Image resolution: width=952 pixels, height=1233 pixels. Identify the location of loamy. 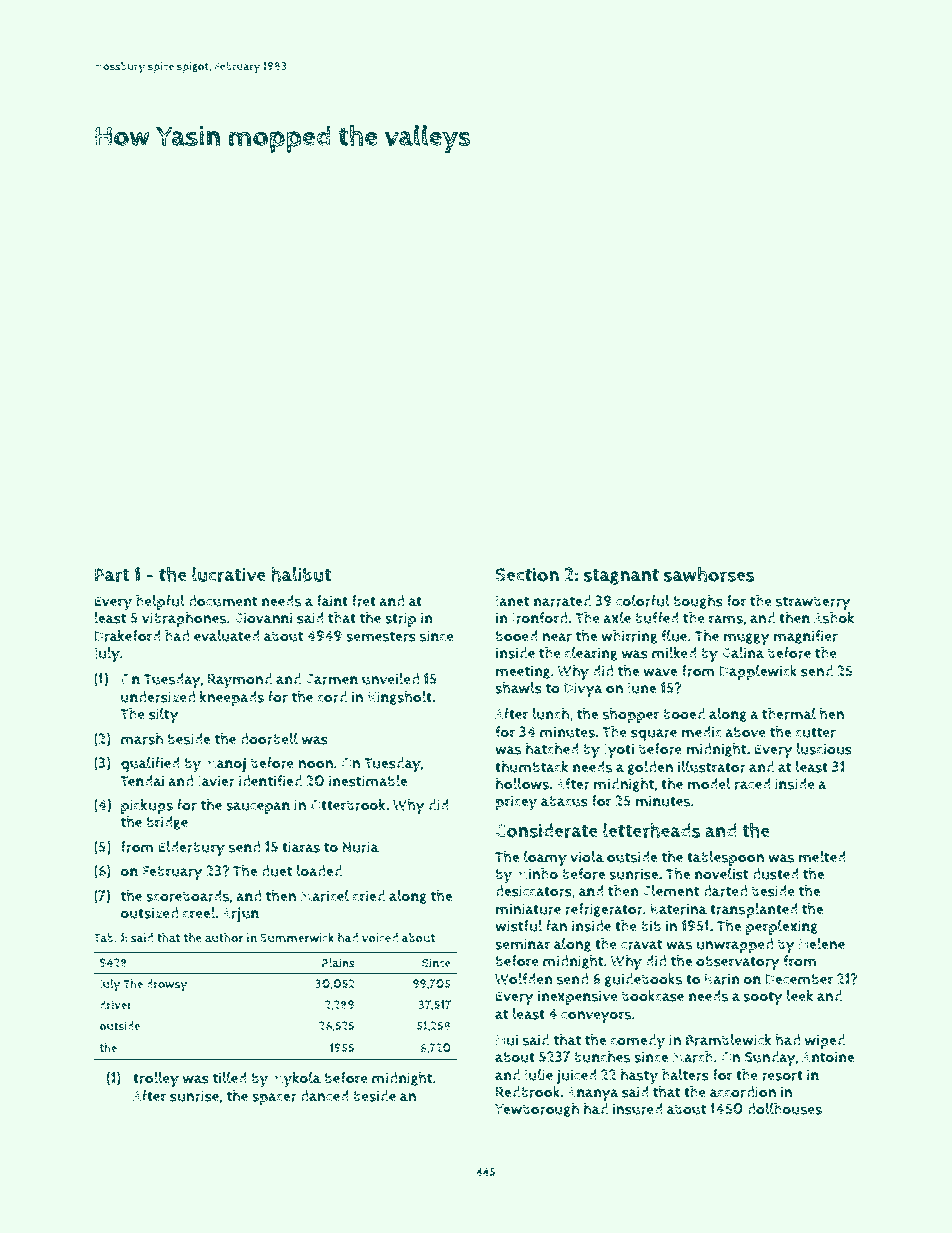
(545, 859).
